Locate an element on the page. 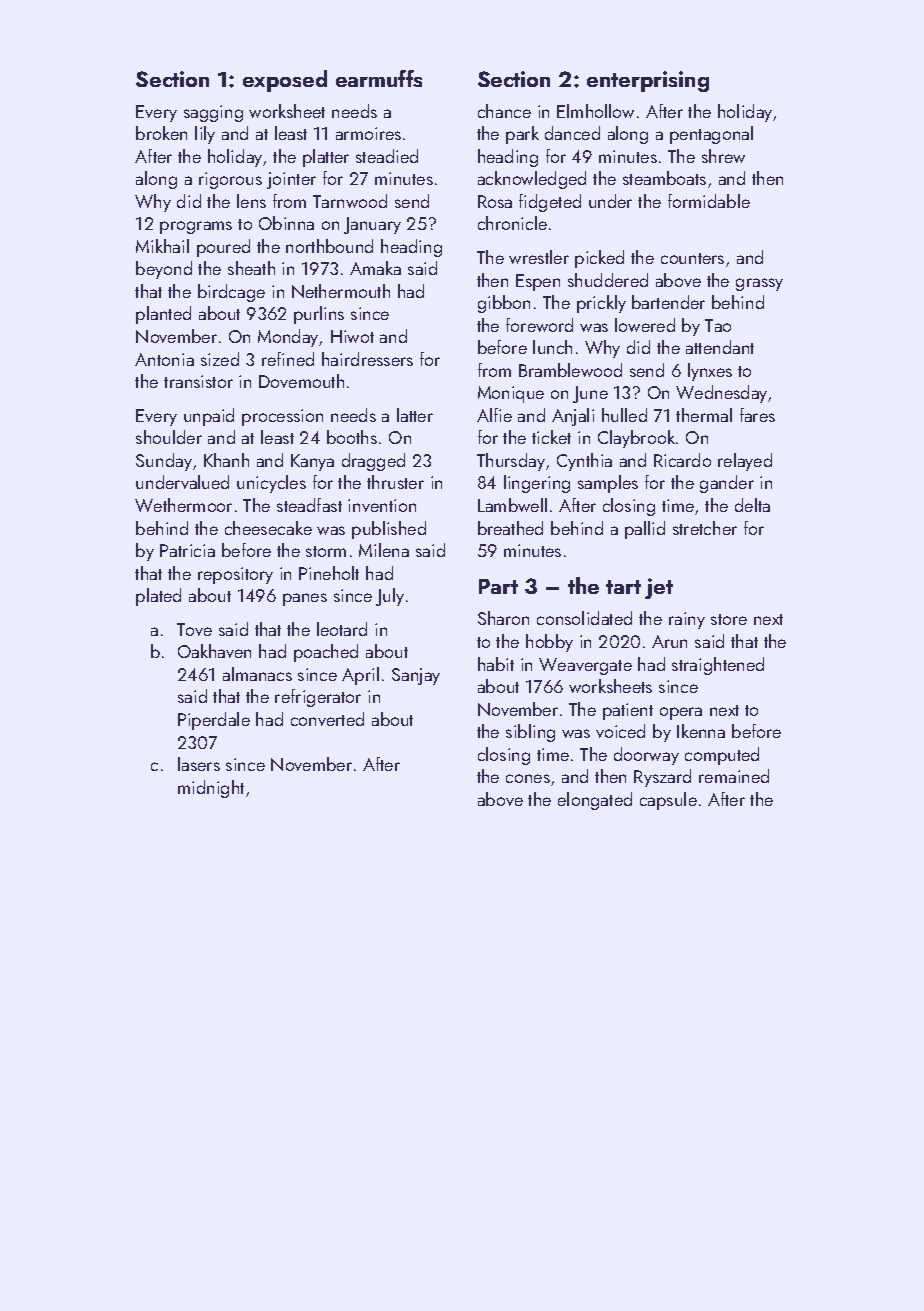 This document has height=1311, width=924. Alfie is located at coordinates (494, 415).
